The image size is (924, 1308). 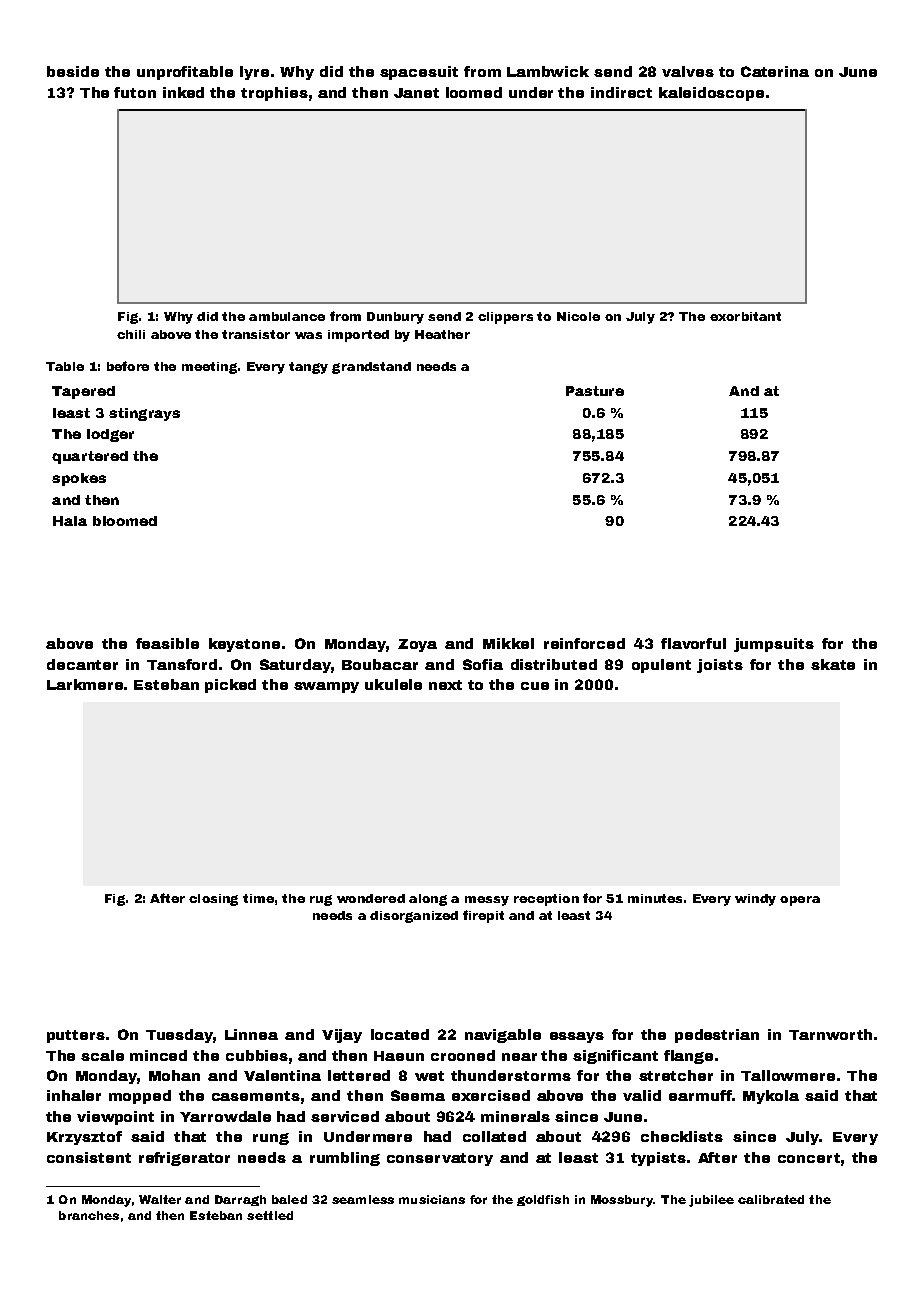 What do you see at coordinates (274, 94) in the image?
I see `trophies` at bounding box center [274, 94].
